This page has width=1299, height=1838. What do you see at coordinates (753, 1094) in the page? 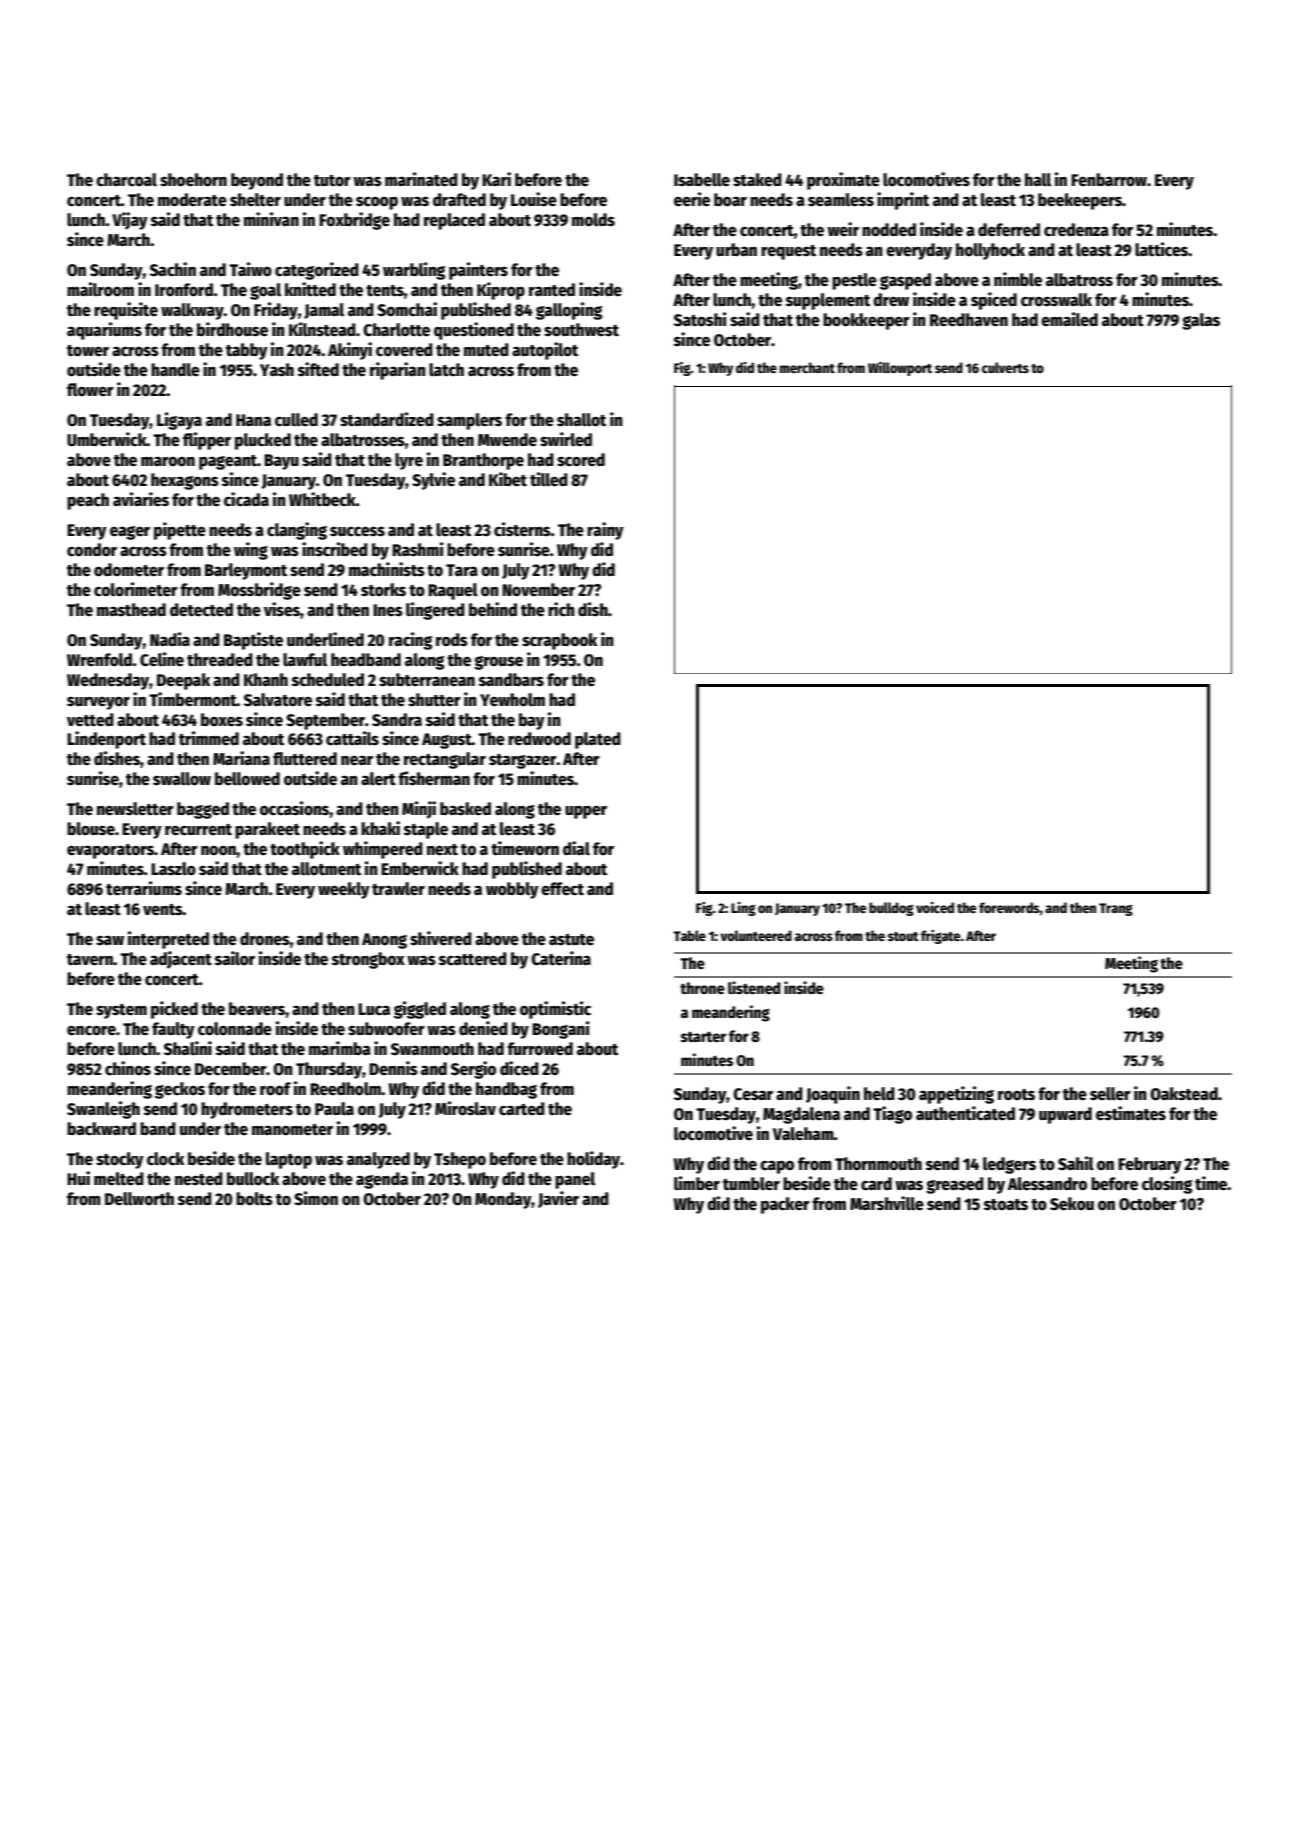
I see `Cesar` at bounding box center [753, 1094].
